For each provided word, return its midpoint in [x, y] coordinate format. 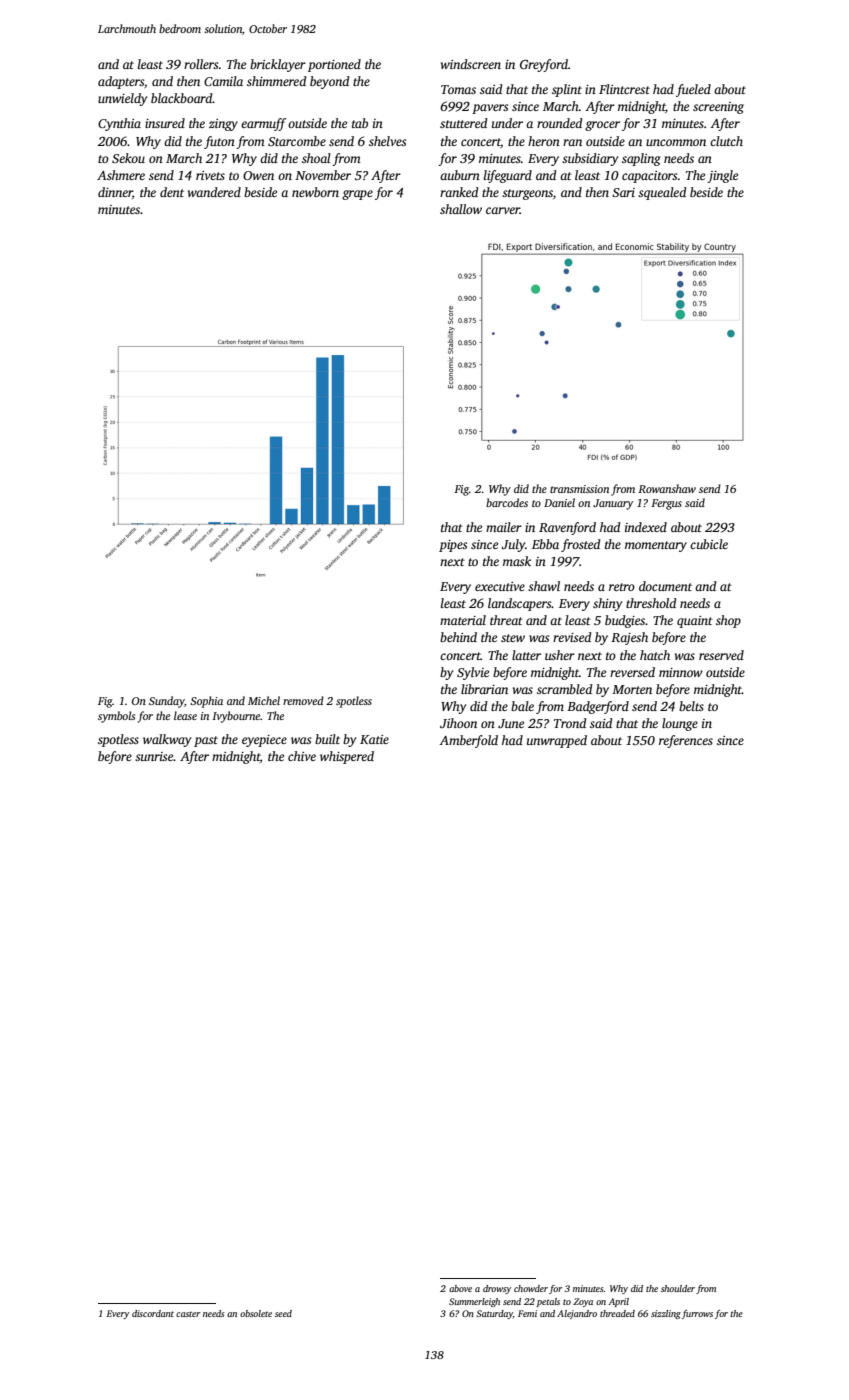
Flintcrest [624, 89]
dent [172, 192]
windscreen [471, 64]
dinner [115, 193]
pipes [453, 546]
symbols [116, 717]
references [686, 741]
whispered [347, 757]
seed [283, 1313]
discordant [153, 1313]
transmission [579, 489]
